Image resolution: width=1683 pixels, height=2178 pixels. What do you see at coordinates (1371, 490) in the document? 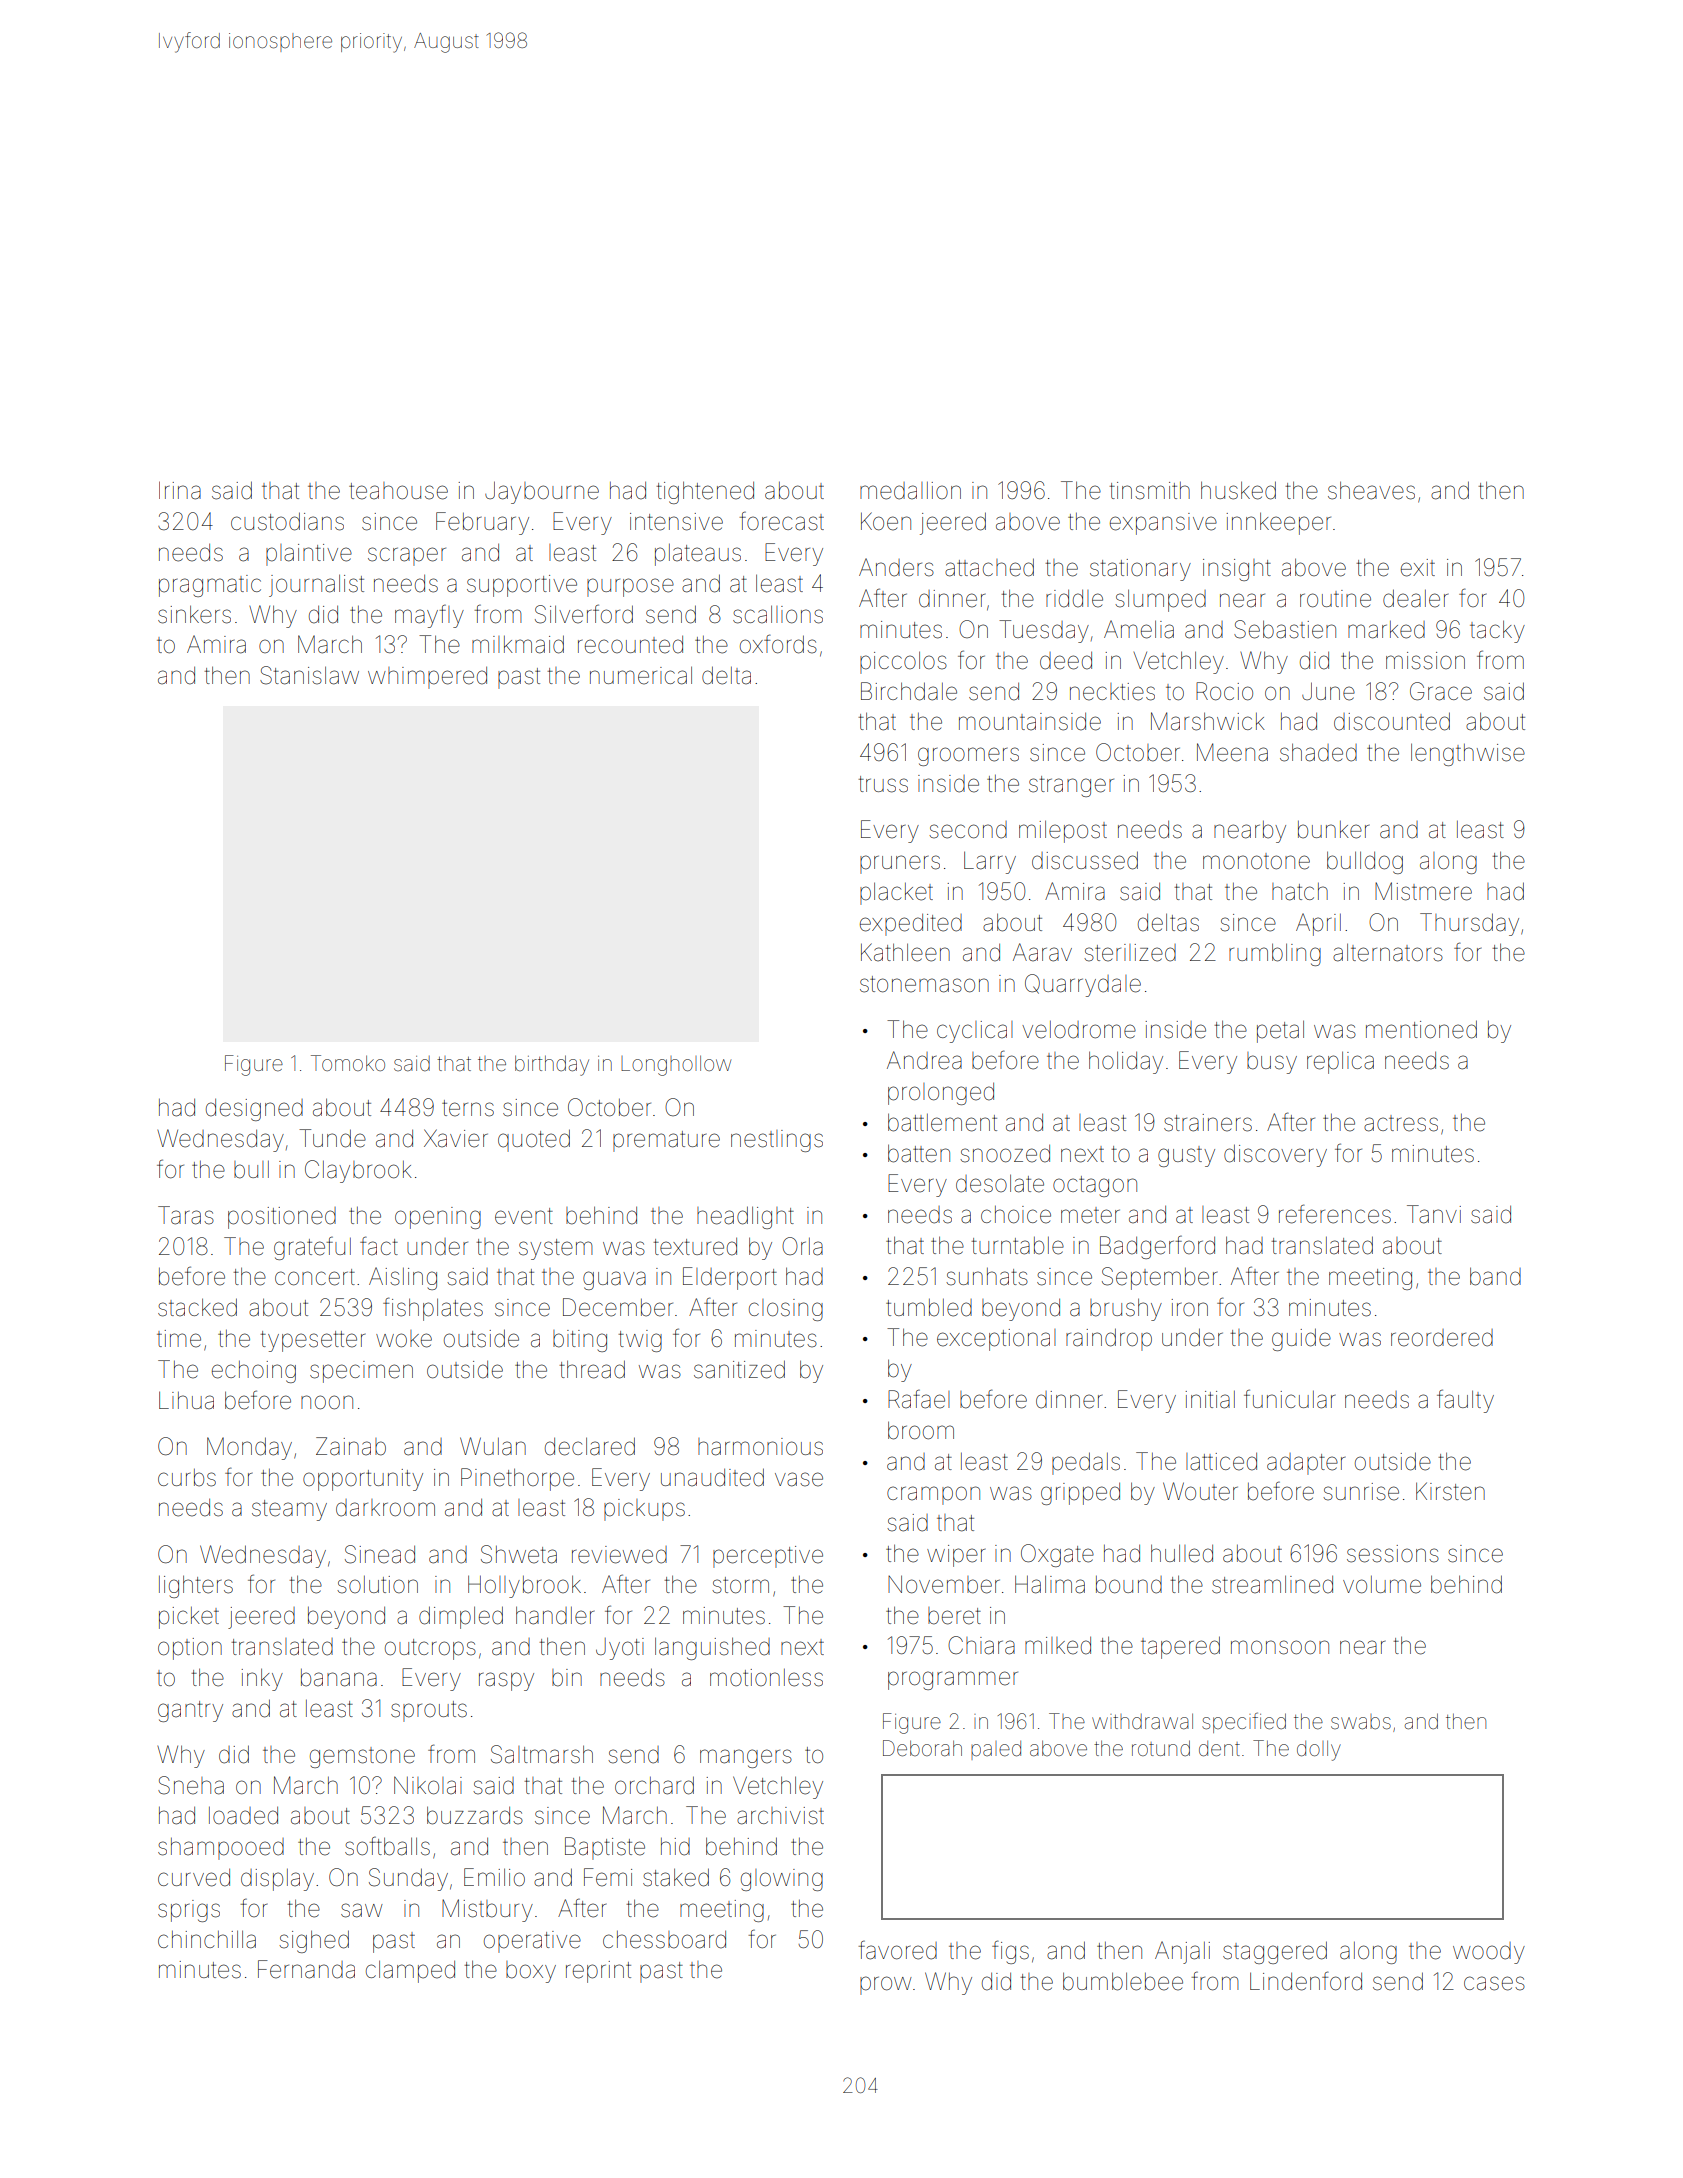
I see `sheaves` at bounding box center [1371, 490].
